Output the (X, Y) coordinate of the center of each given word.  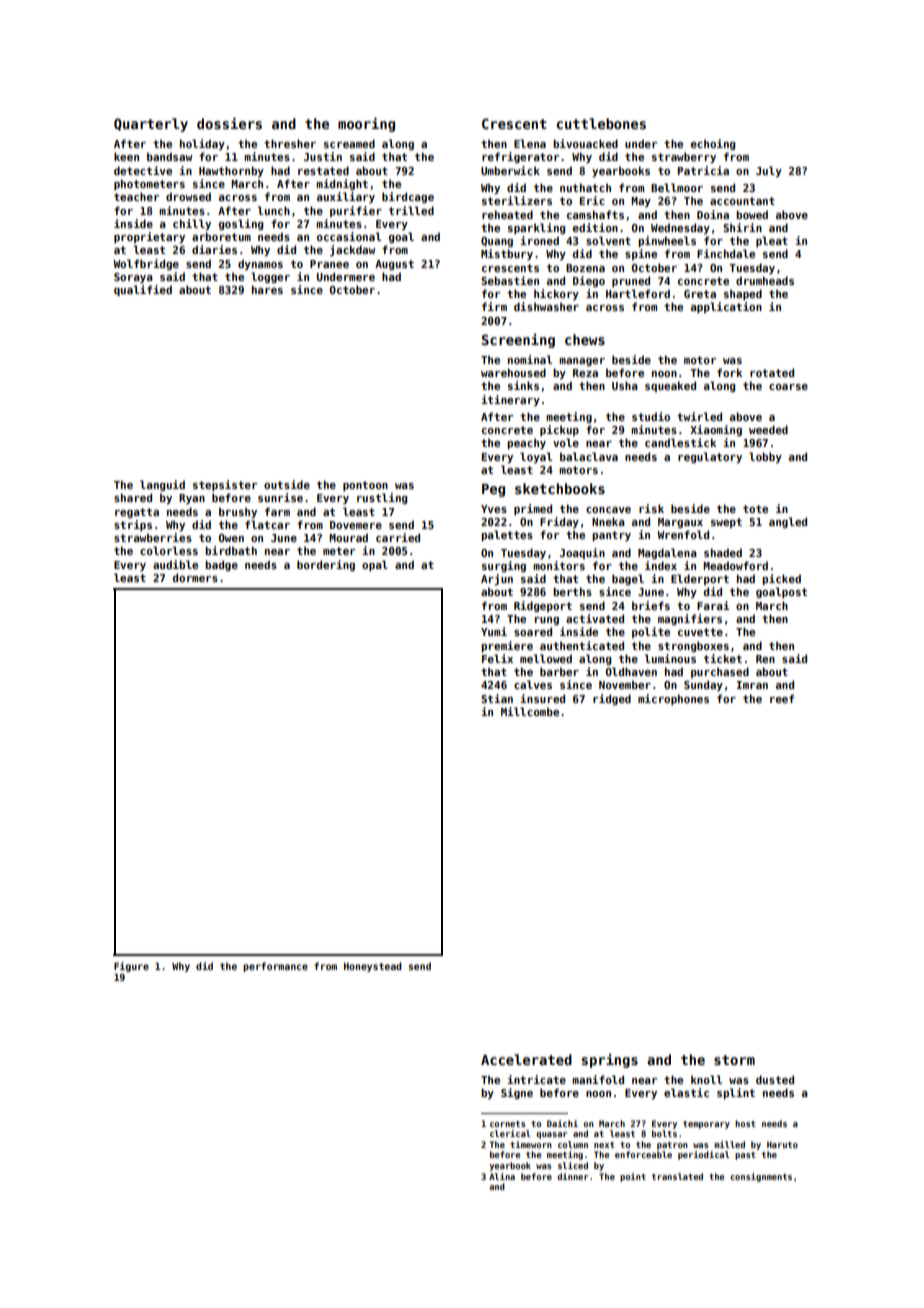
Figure (131, 967)
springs (610, 1061)
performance (275, 967)
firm (494, 306)
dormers (195, 577)
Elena (530, 143)
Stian (497, 698)
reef (782, 698)
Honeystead (373, 967)
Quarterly (151, 125)
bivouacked (585, 143)
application (726, 307)
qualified (143, 290)
